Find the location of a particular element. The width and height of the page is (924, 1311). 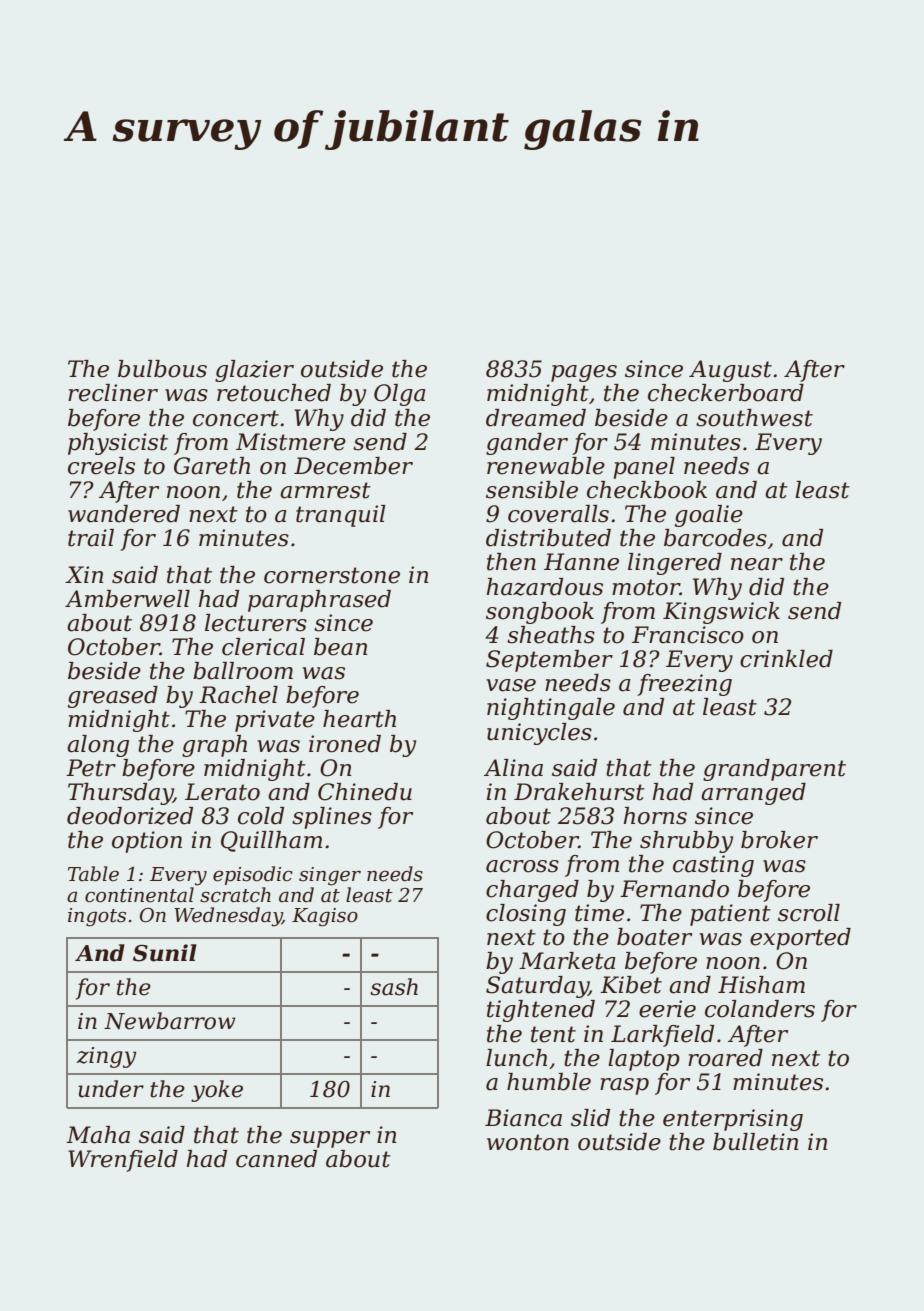

pages is located at coordinates (584, 373).
